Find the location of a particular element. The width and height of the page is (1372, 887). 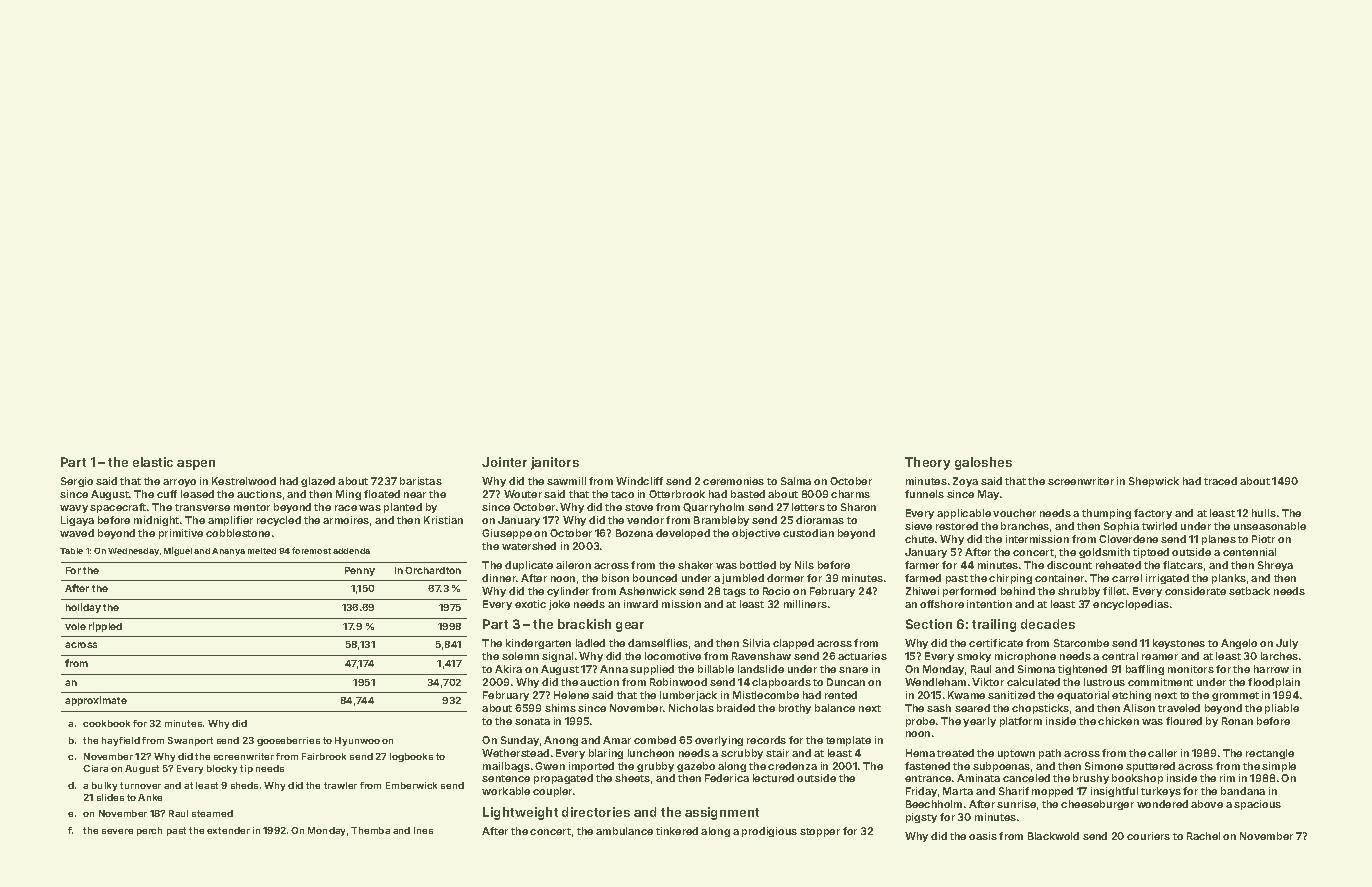

stopper is located at coordinates (820, 832).
